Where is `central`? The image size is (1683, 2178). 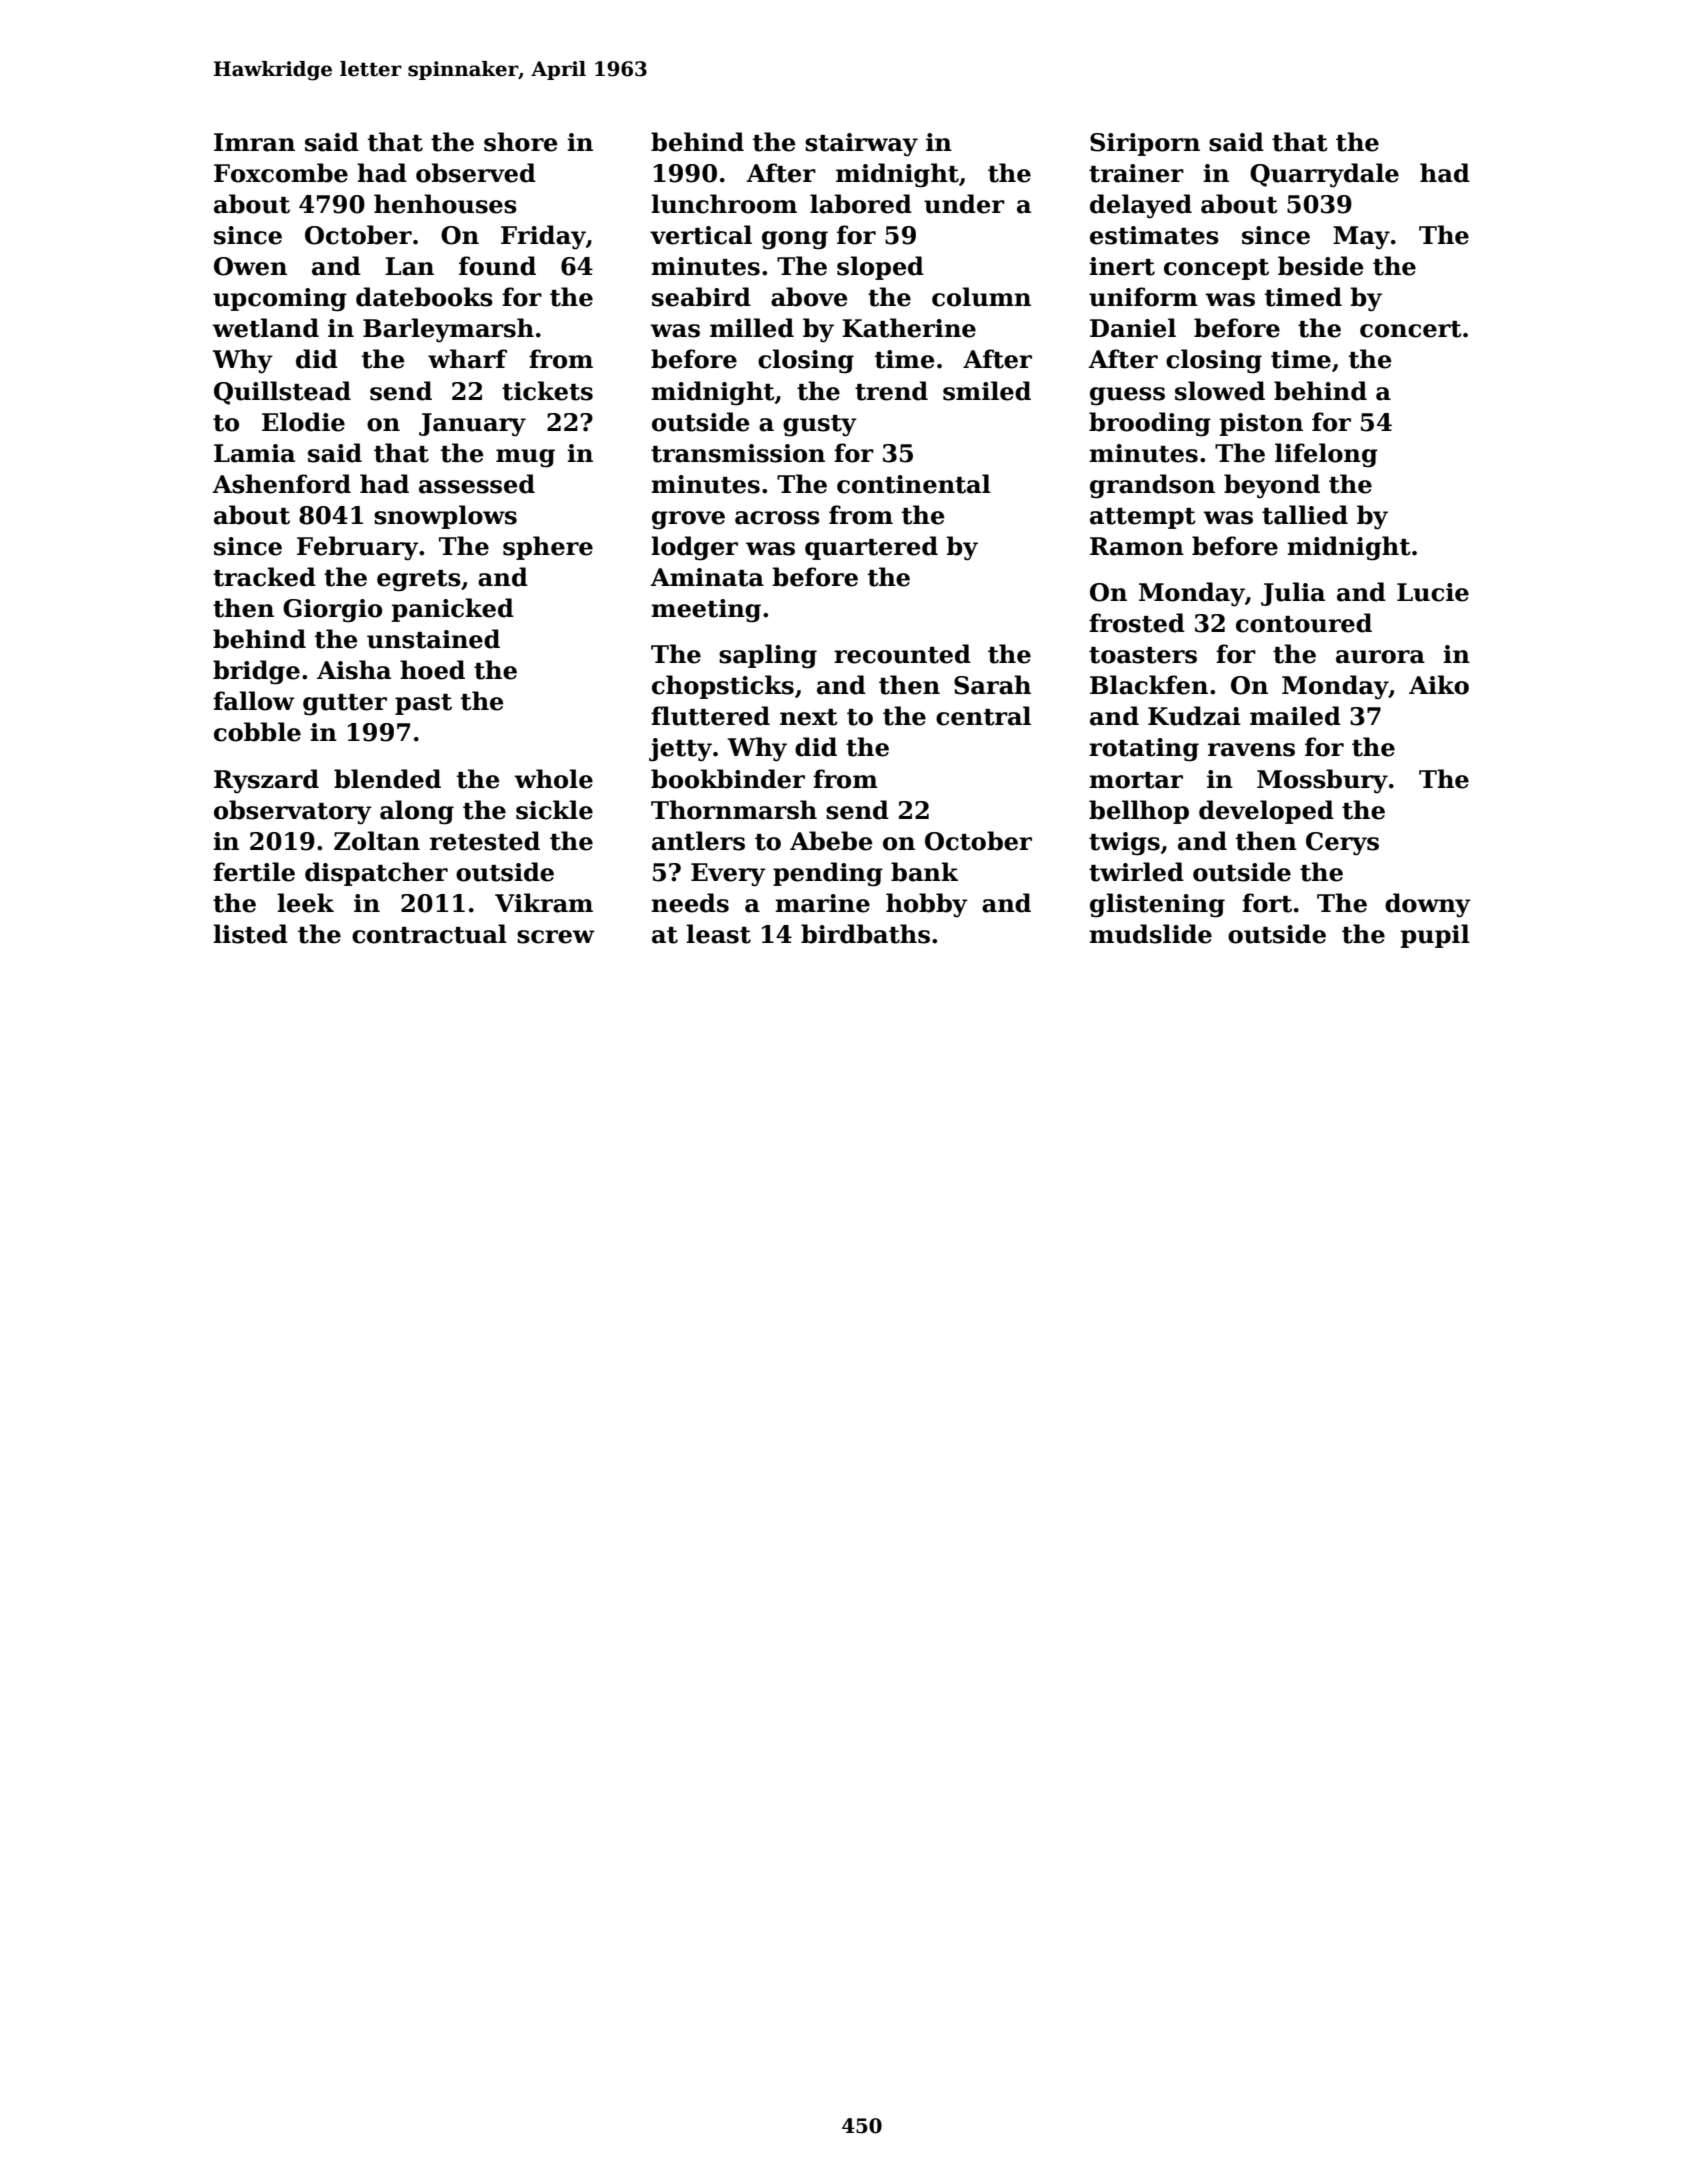 central is located at coordinates (983, 716).
